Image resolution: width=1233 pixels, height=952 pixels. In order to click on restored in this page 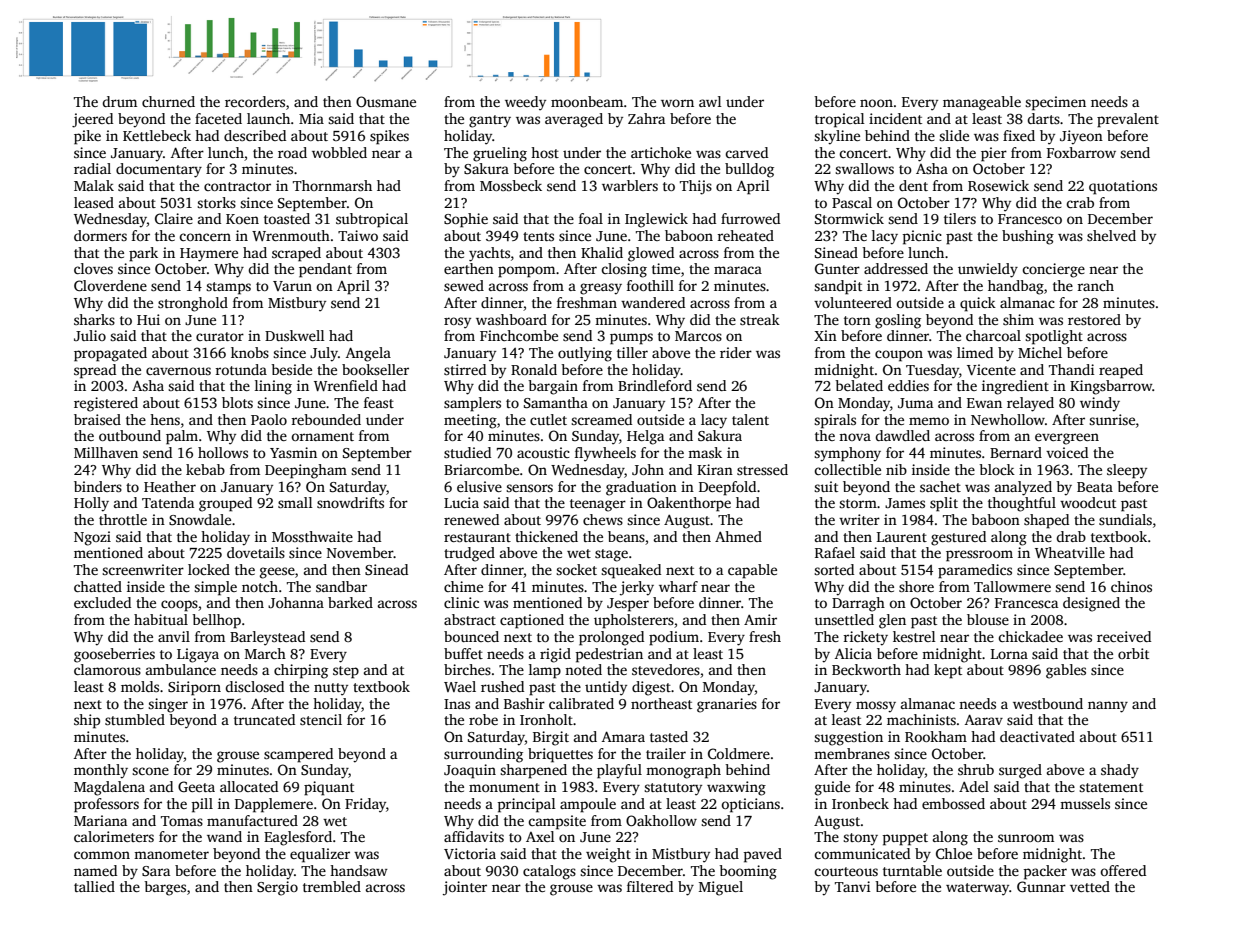, I will do `click(1094, 319)`.
